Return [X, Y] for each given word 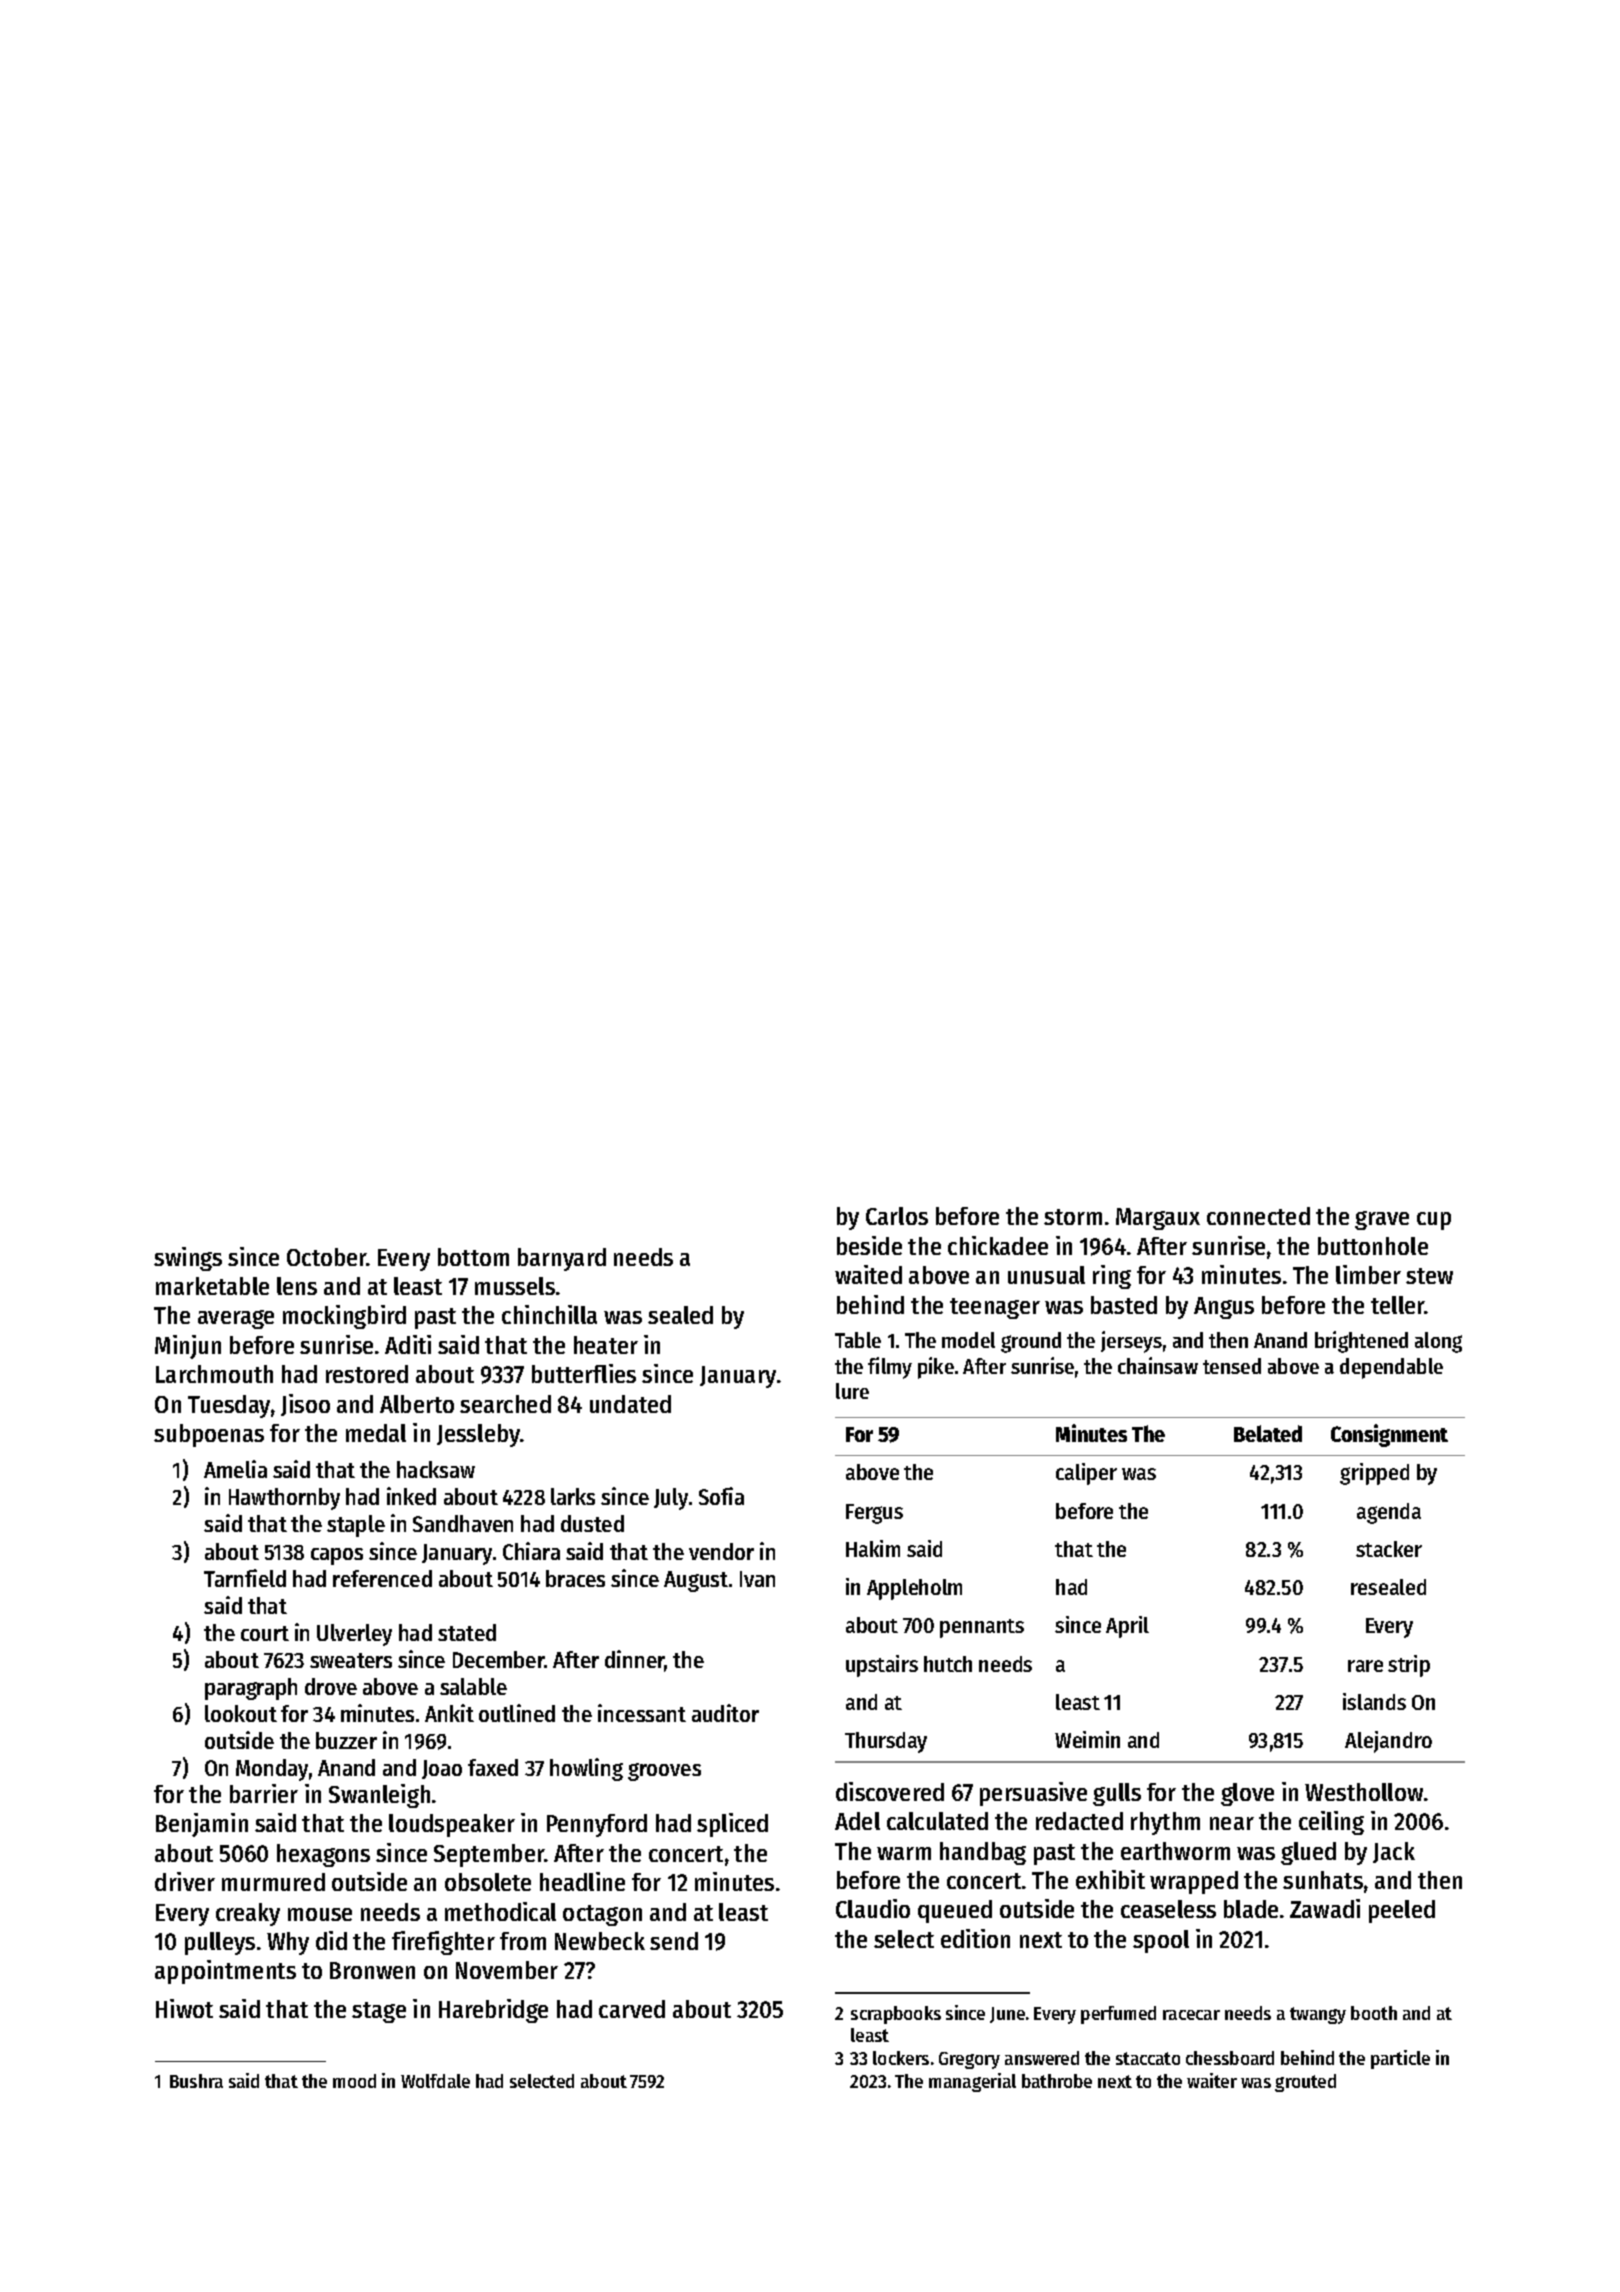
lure [852, 1391]
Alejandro [1388, 1742]
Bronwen [372, 1970]
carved [632, 2009]
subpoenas [209, 1435]
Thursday [886, 1742]
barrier [264, 1793]
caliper [1086, 1474]
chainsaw [1158, 1365]
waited [868, 1274]
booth [1374, 2013]
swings [188, 1259]
